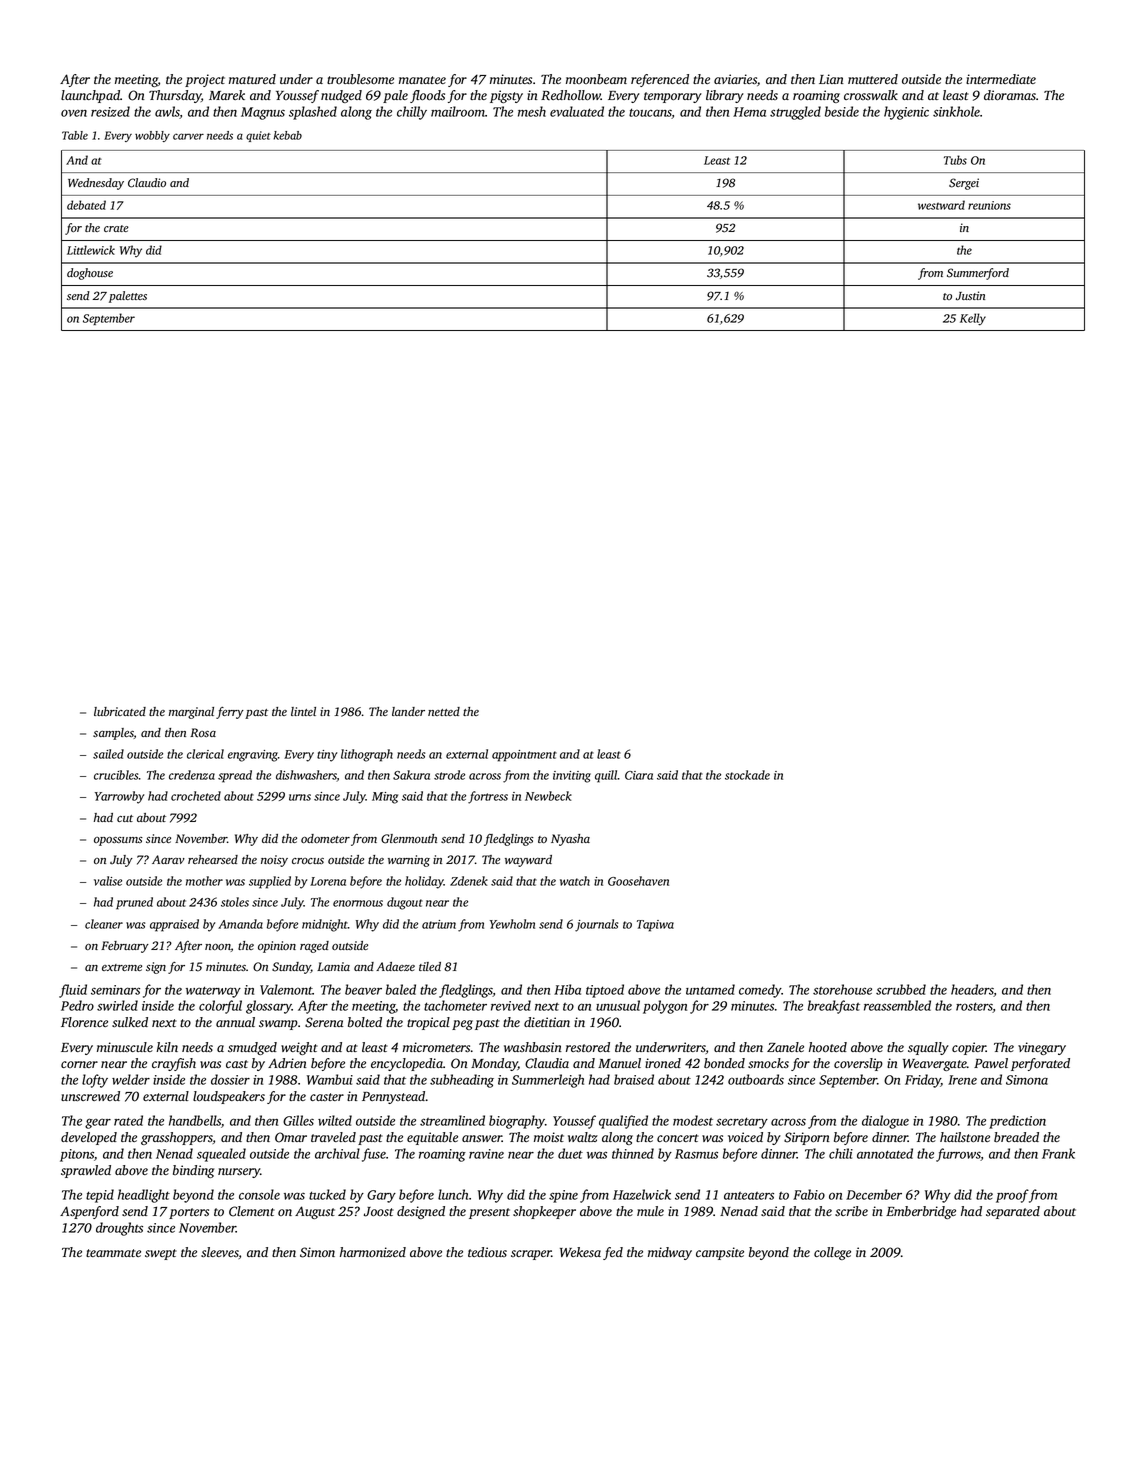 This screenshot has width=1146, height=1483. I want to click on matured, so click(252, 79).
